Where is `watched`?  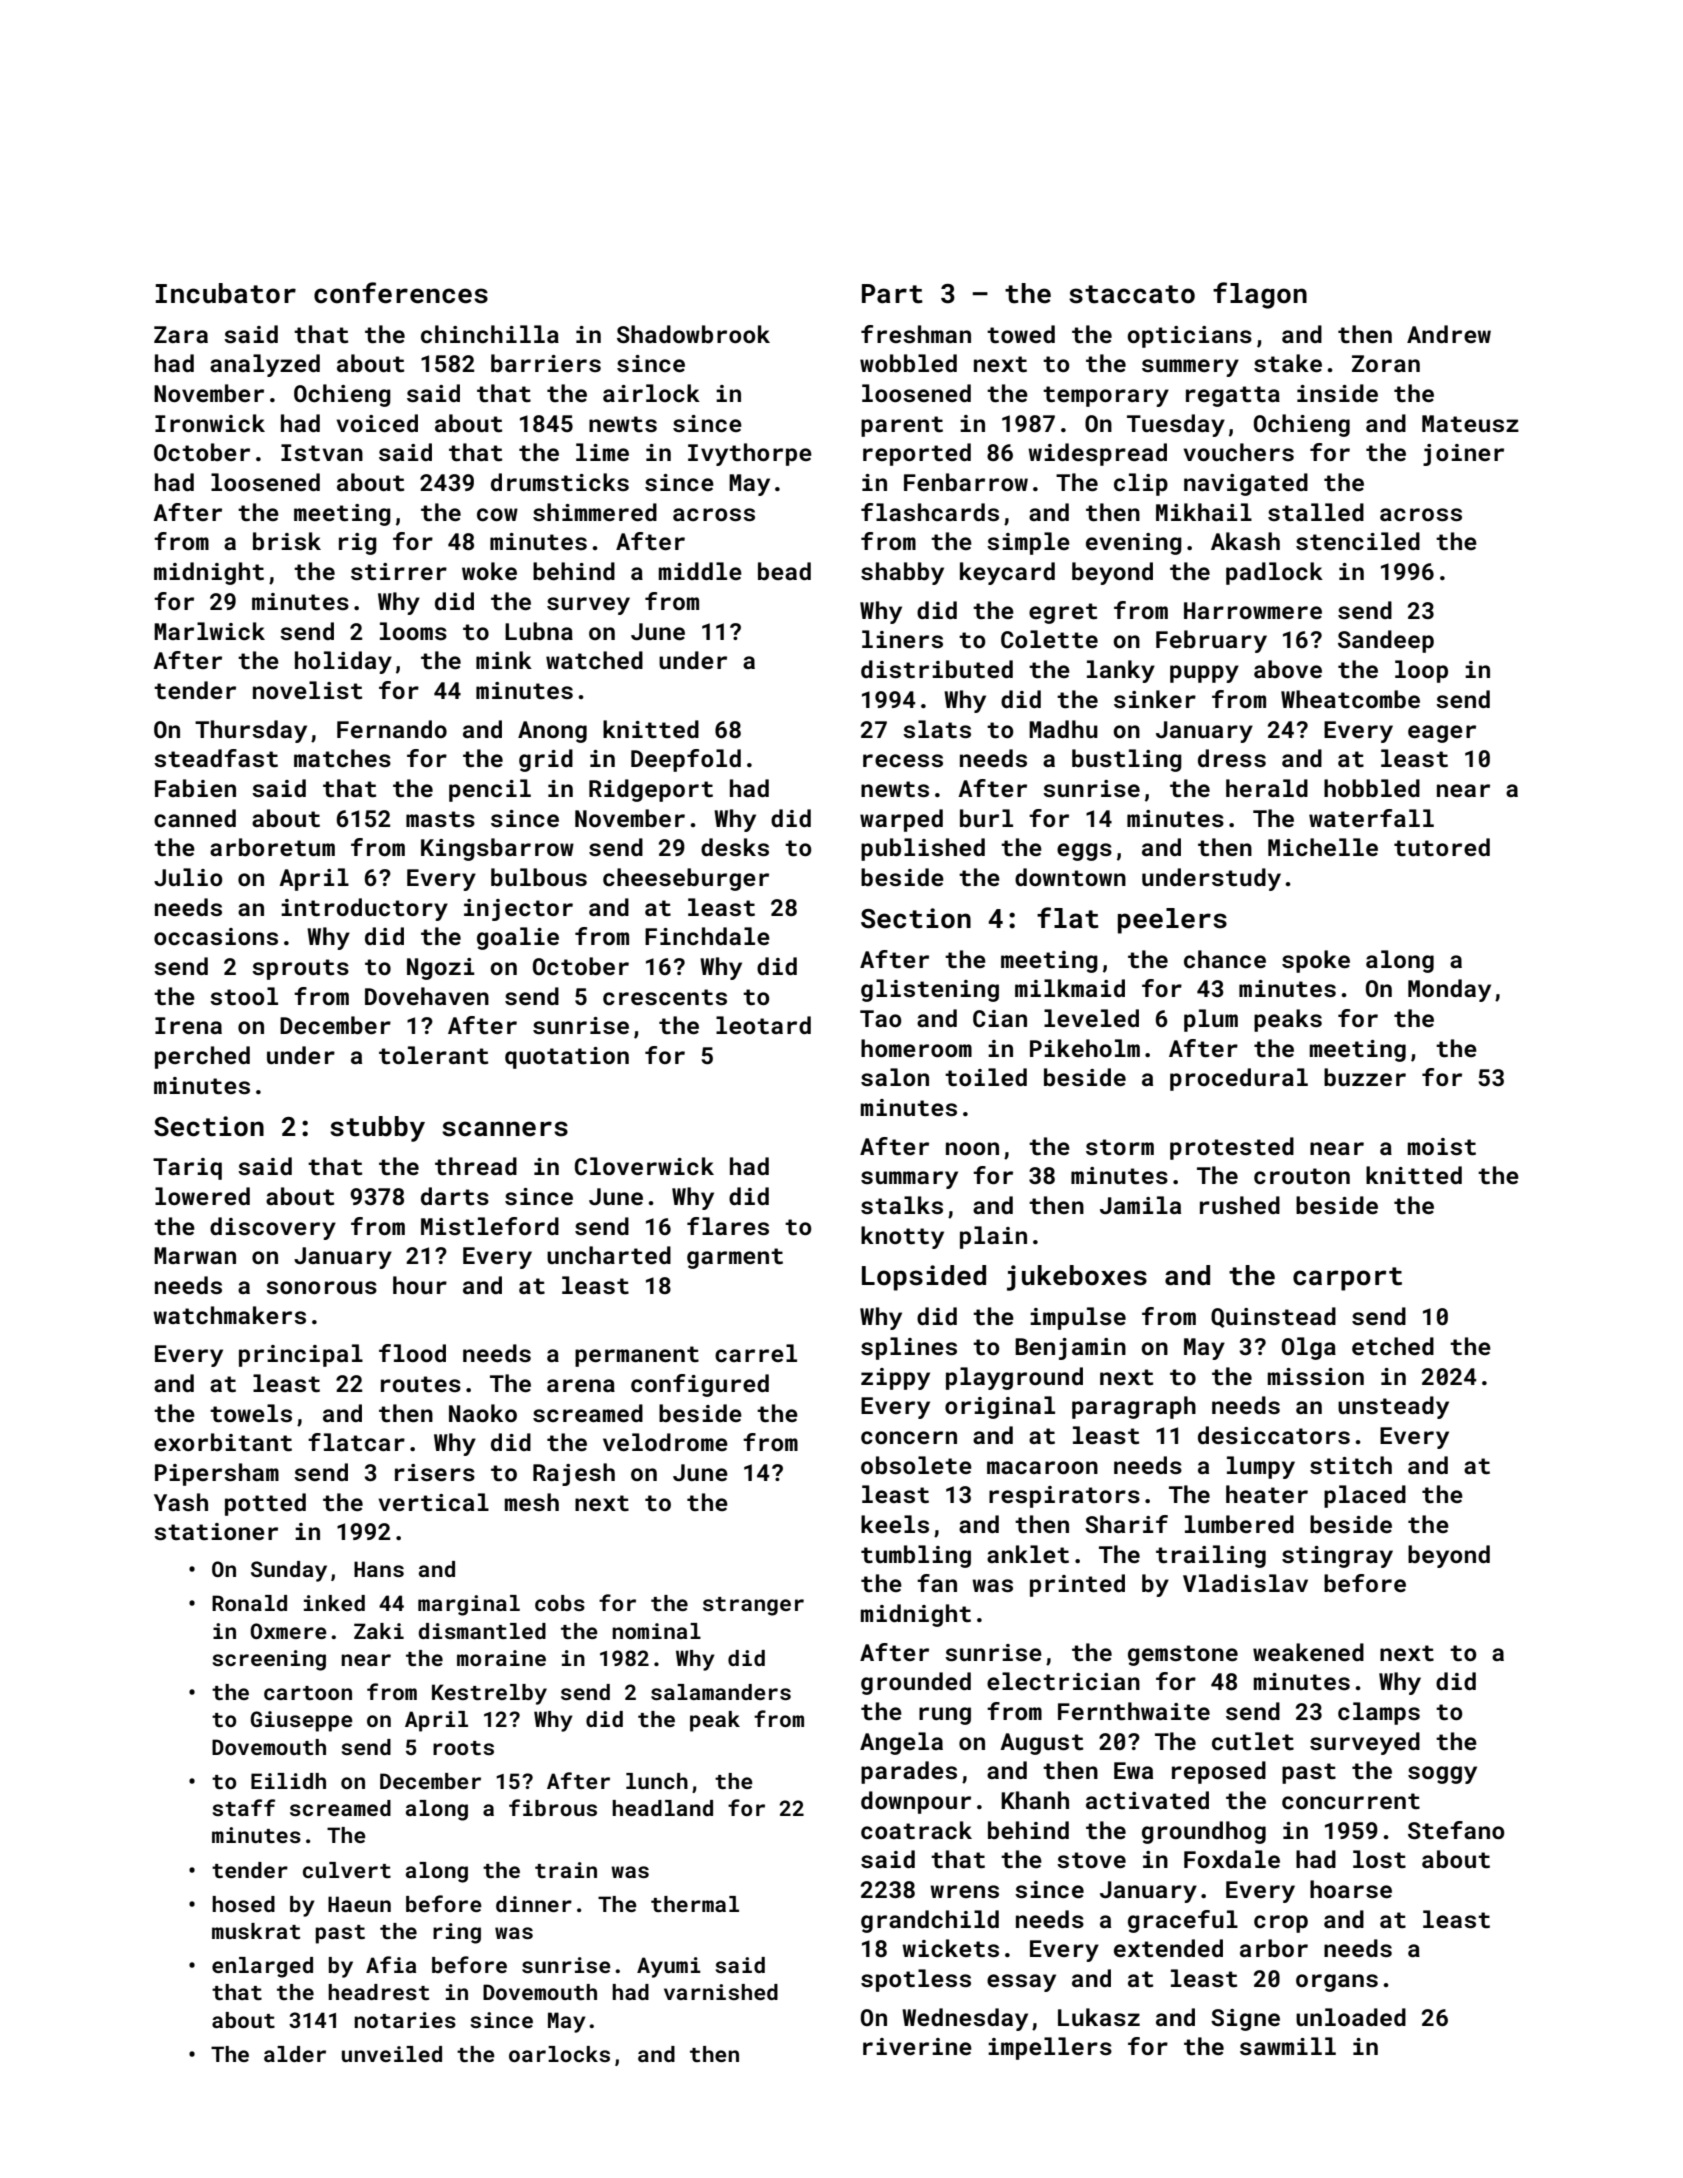
watched is located at coordinates (594, 660).
